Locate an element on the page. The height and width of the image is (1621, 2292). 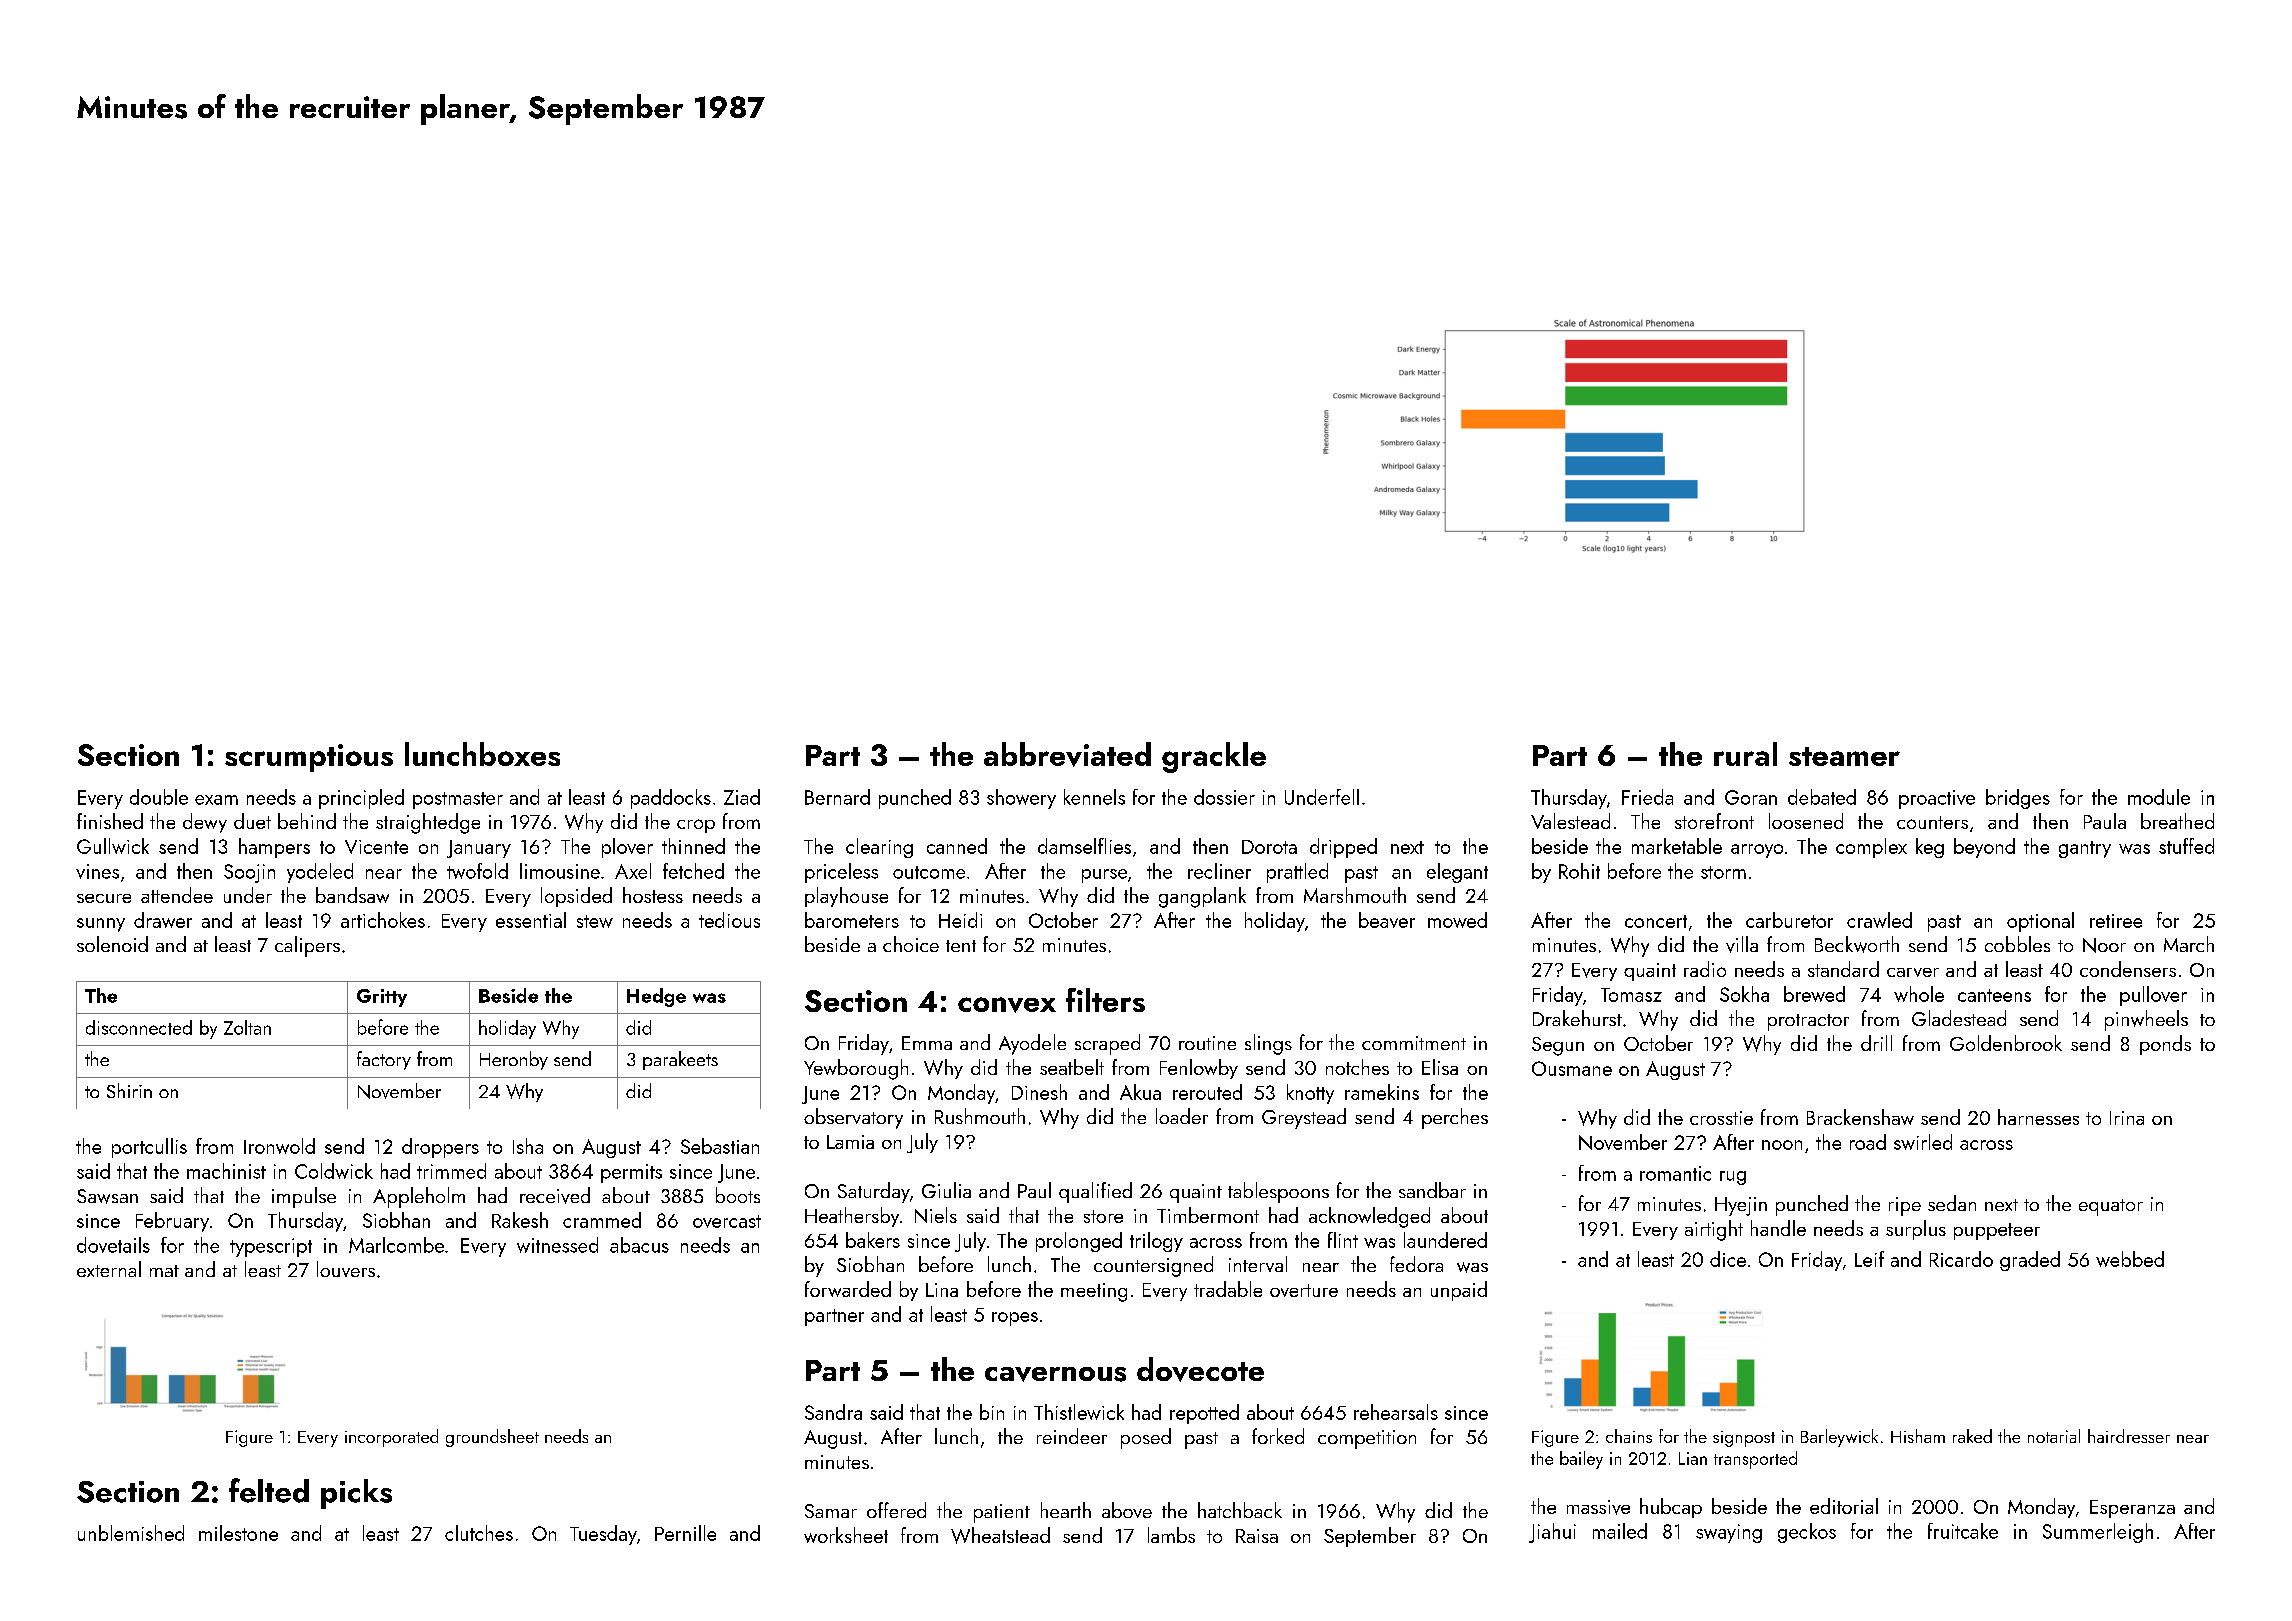
grackle is located at coordinates (1214, 757).
